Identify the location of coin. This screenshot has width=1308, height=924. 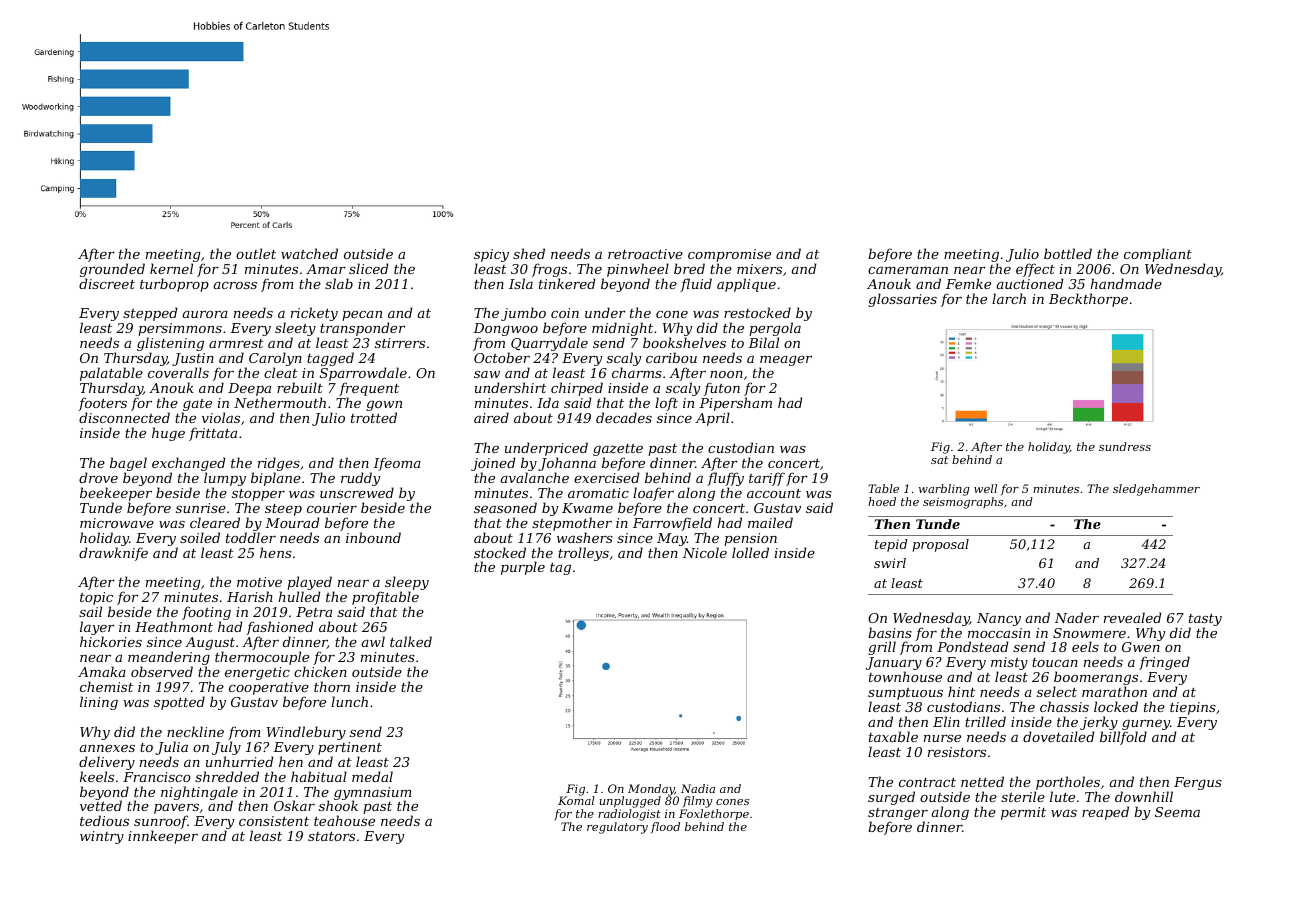
(565, 313).
